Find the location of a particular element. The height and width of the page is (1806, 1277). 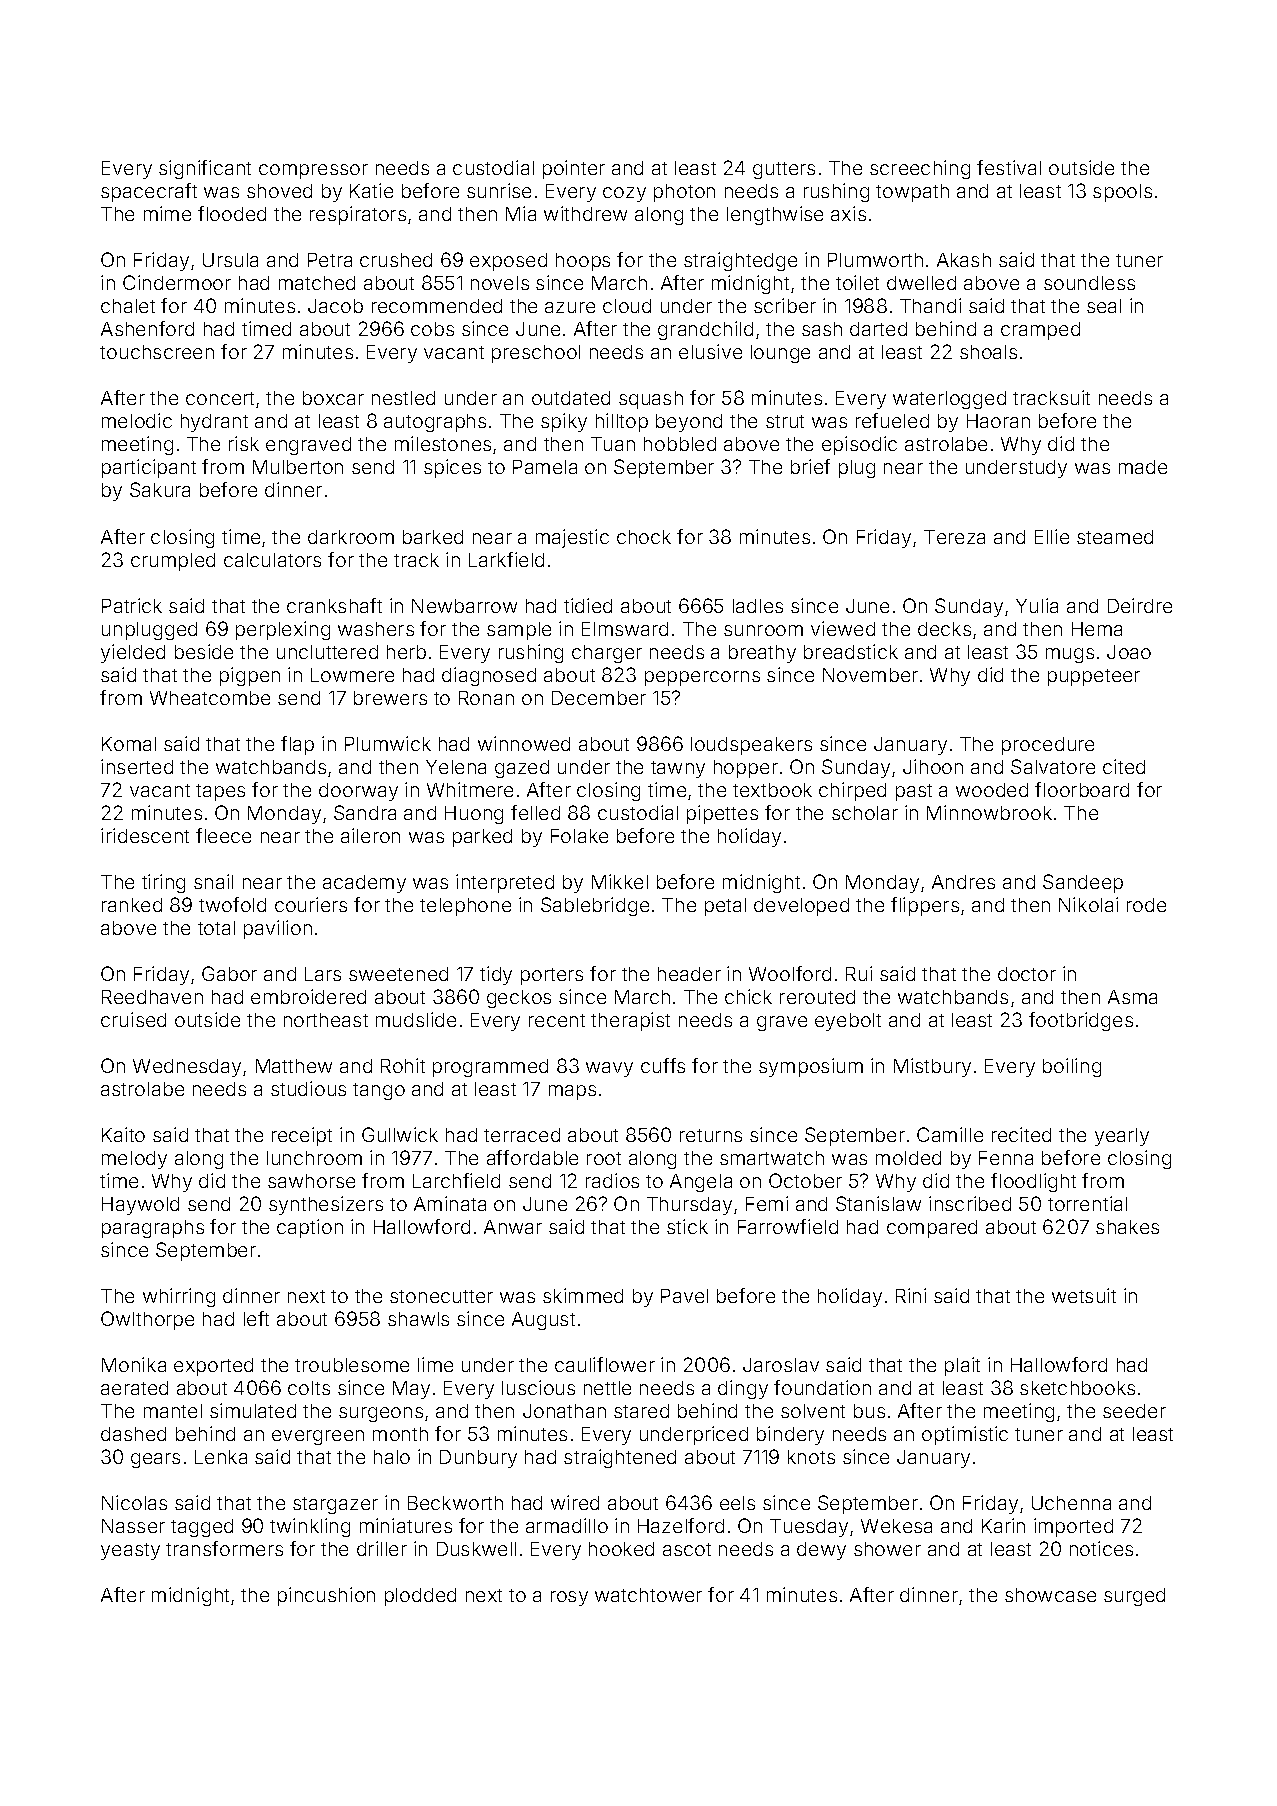

Owlthorpe is located at coordinates (147, 1320).
